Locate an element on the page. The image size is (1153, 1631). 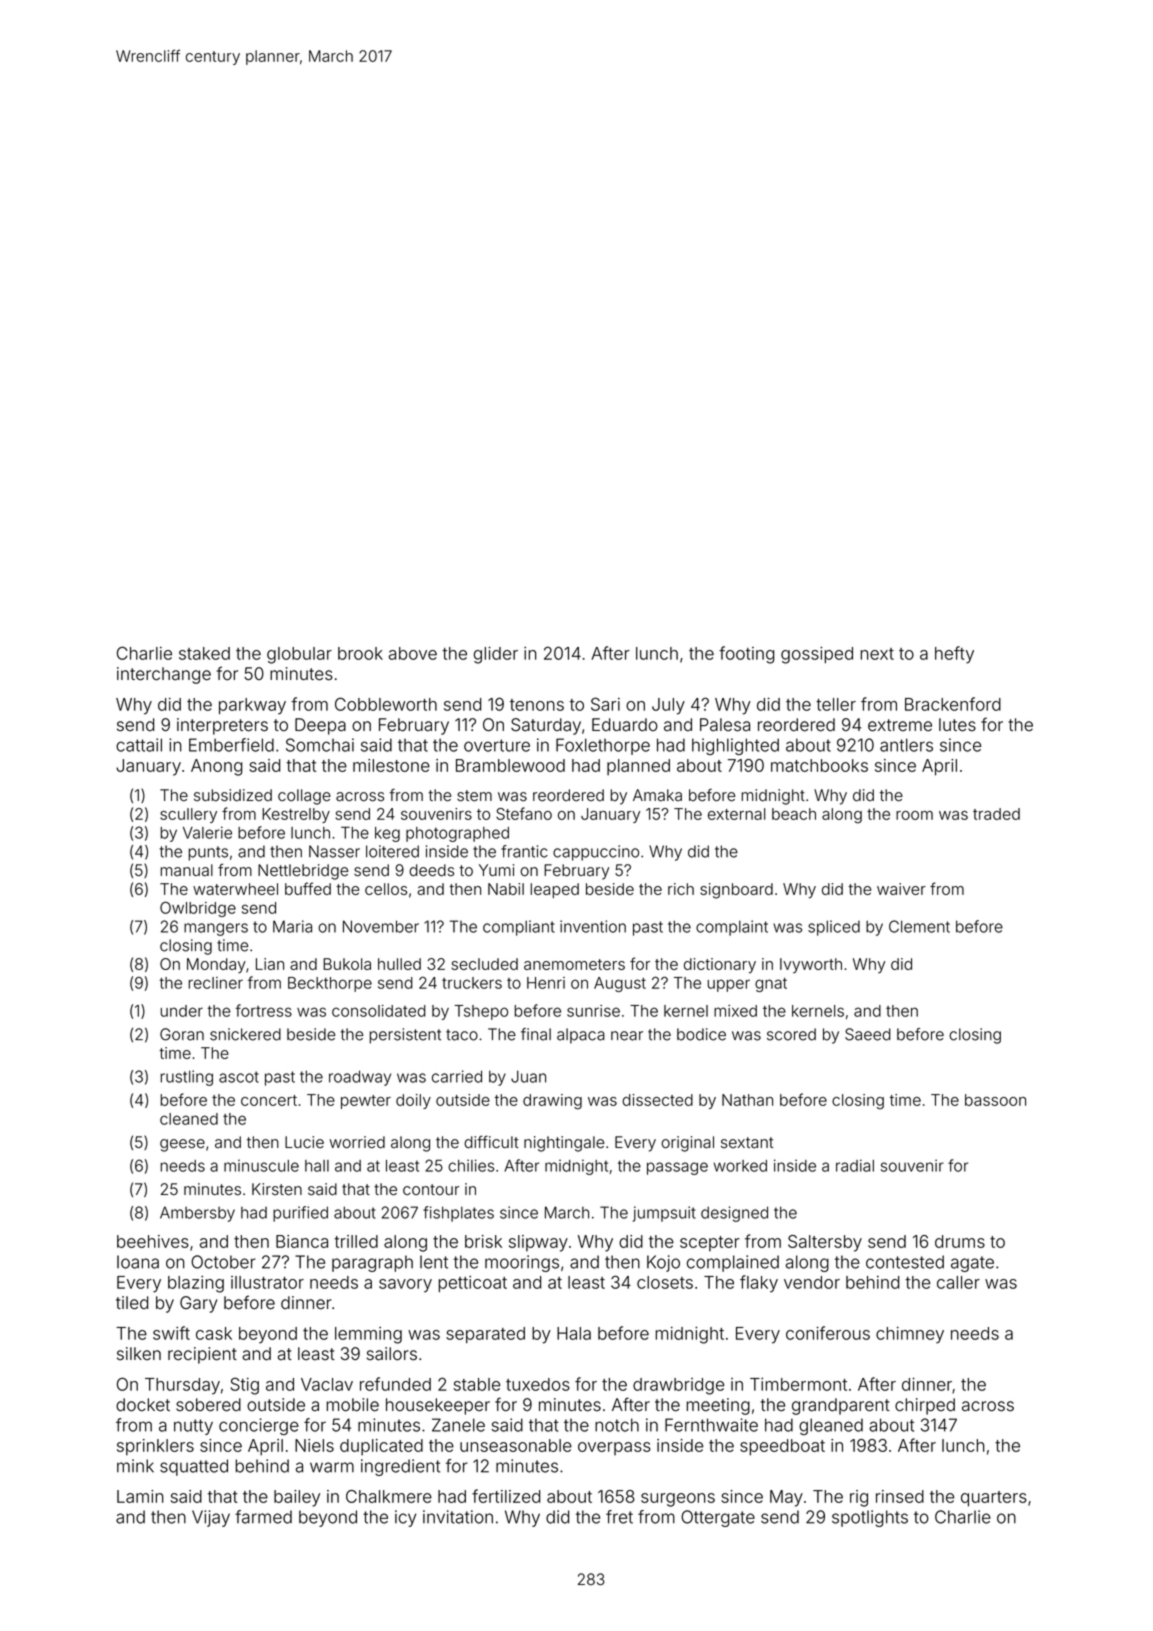
brook is located at coordinates (360, 653).
